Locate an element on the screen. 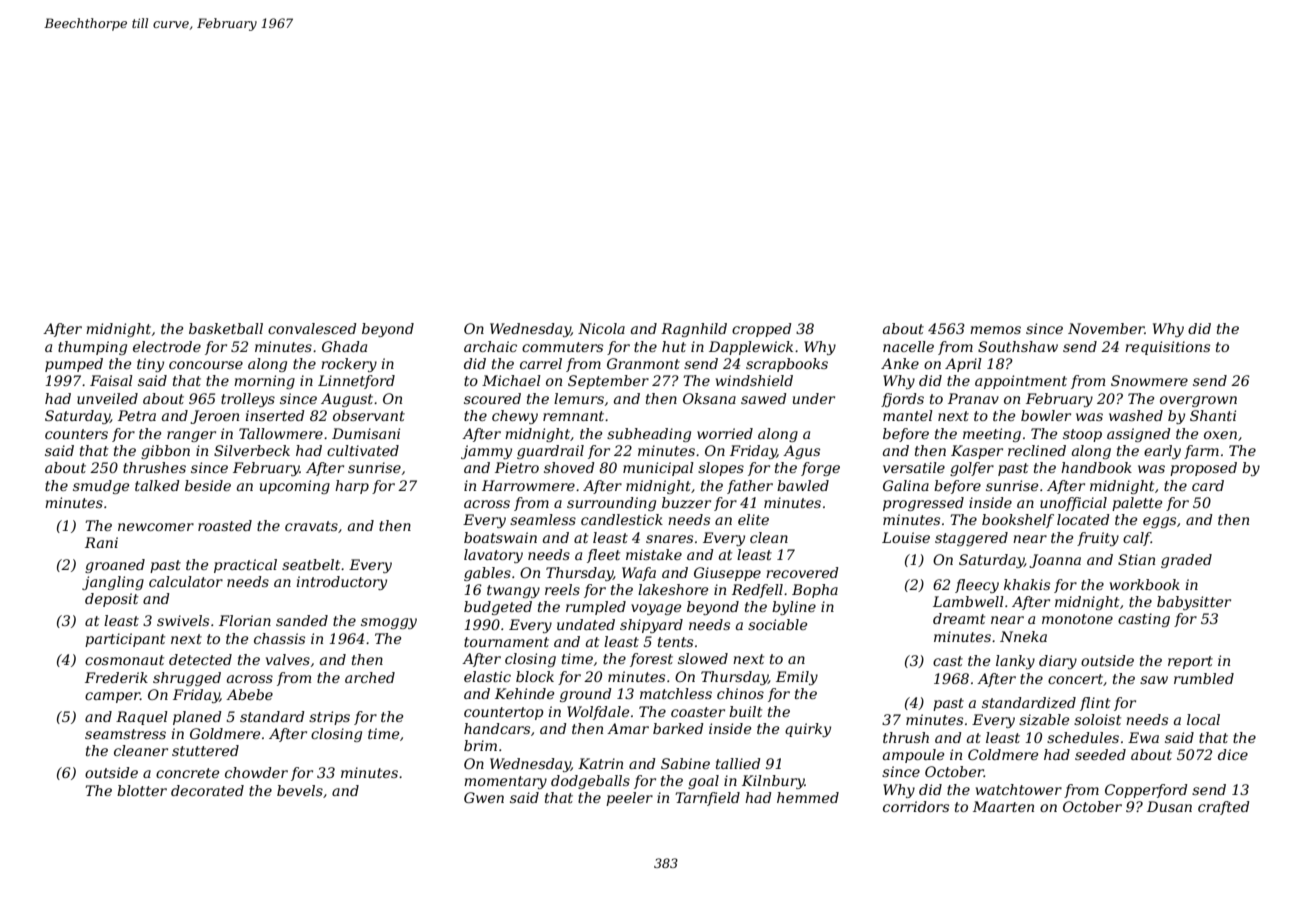 The image size is (1308, 924). rumpled is located at coordinates (596, 608).
